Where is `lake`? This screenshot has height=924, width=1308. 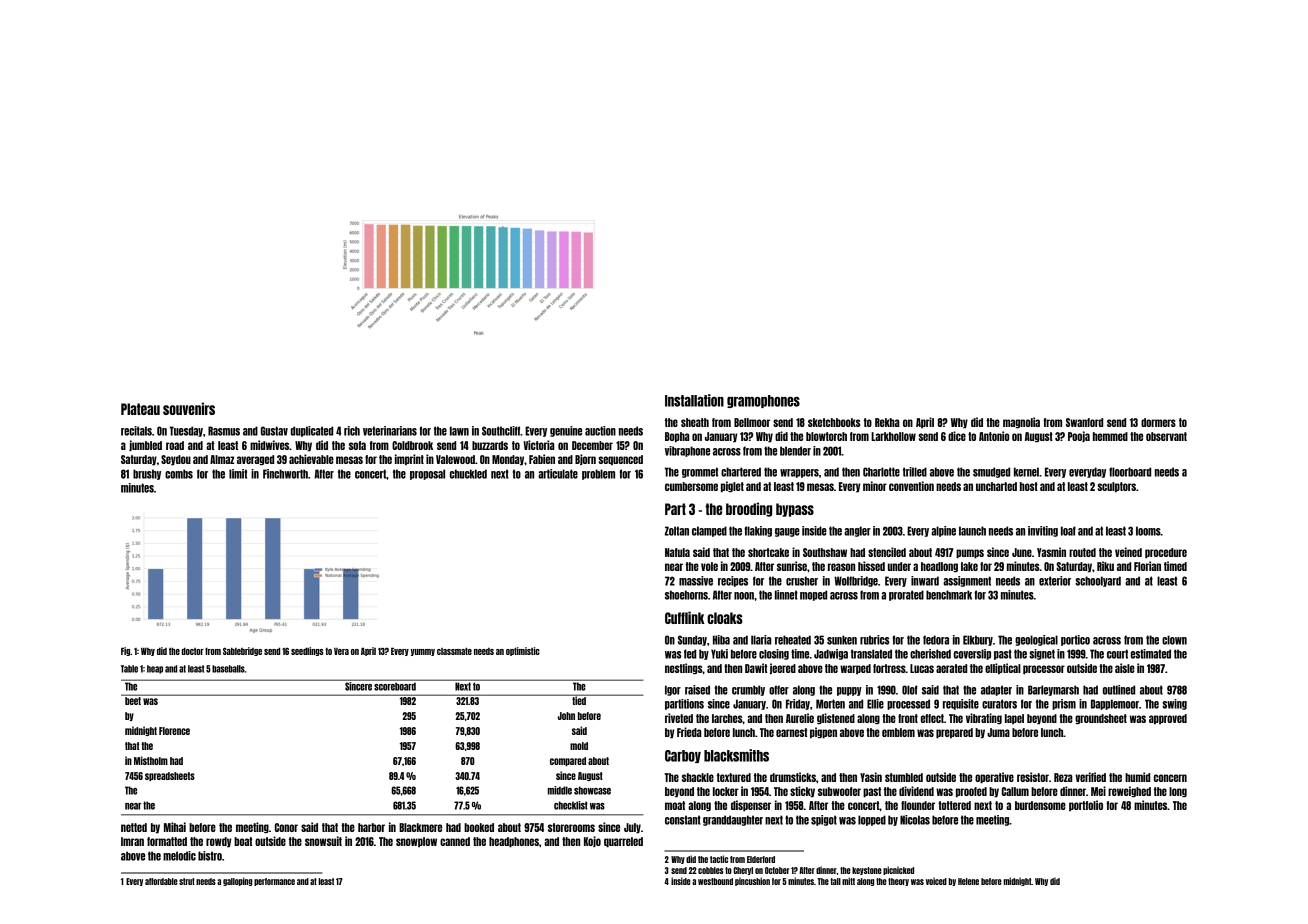
lake is located at coordinates (969, 566).
